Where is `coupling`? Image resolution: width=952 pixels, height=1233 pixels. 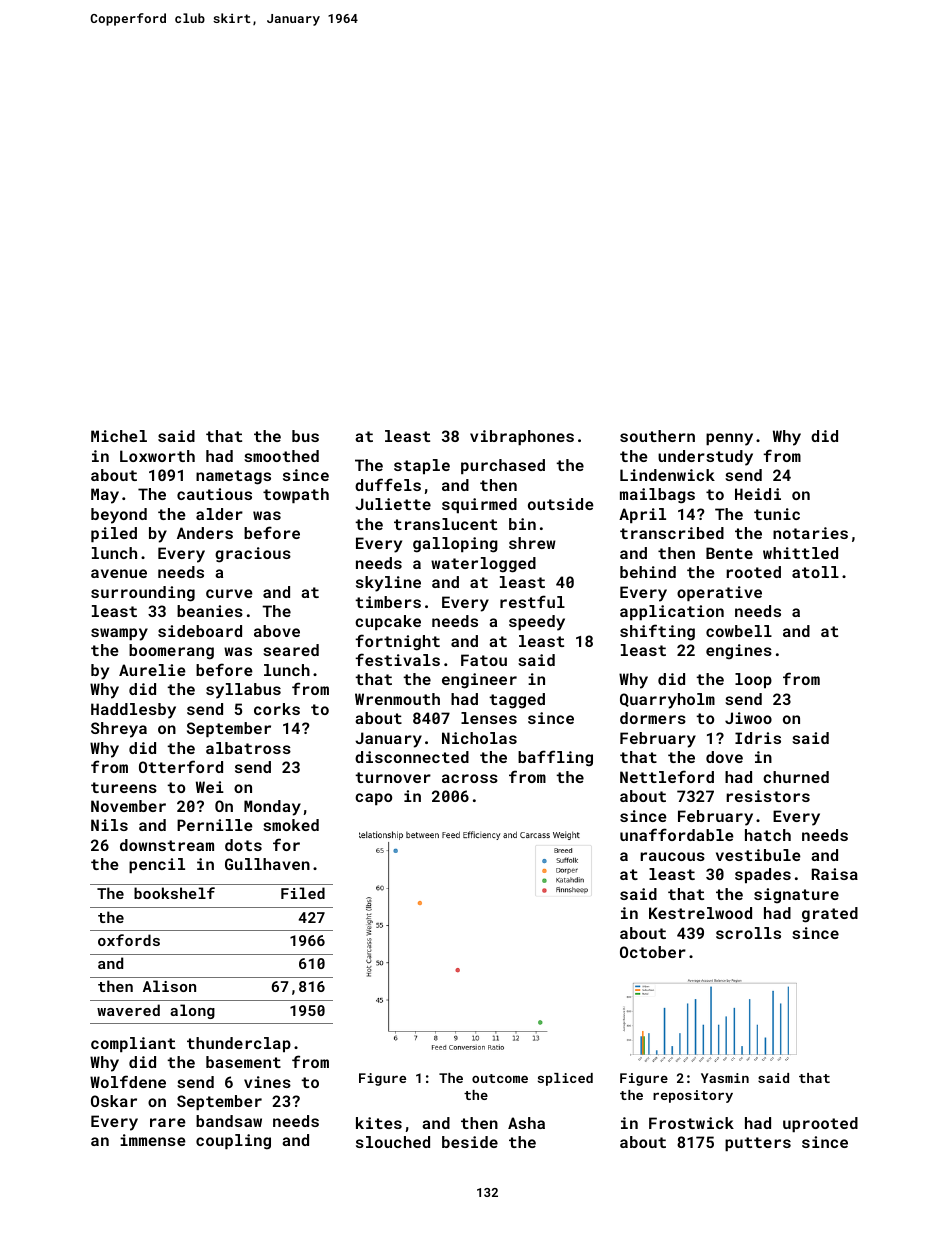 coupling is located at coordinates (233, 1142).
